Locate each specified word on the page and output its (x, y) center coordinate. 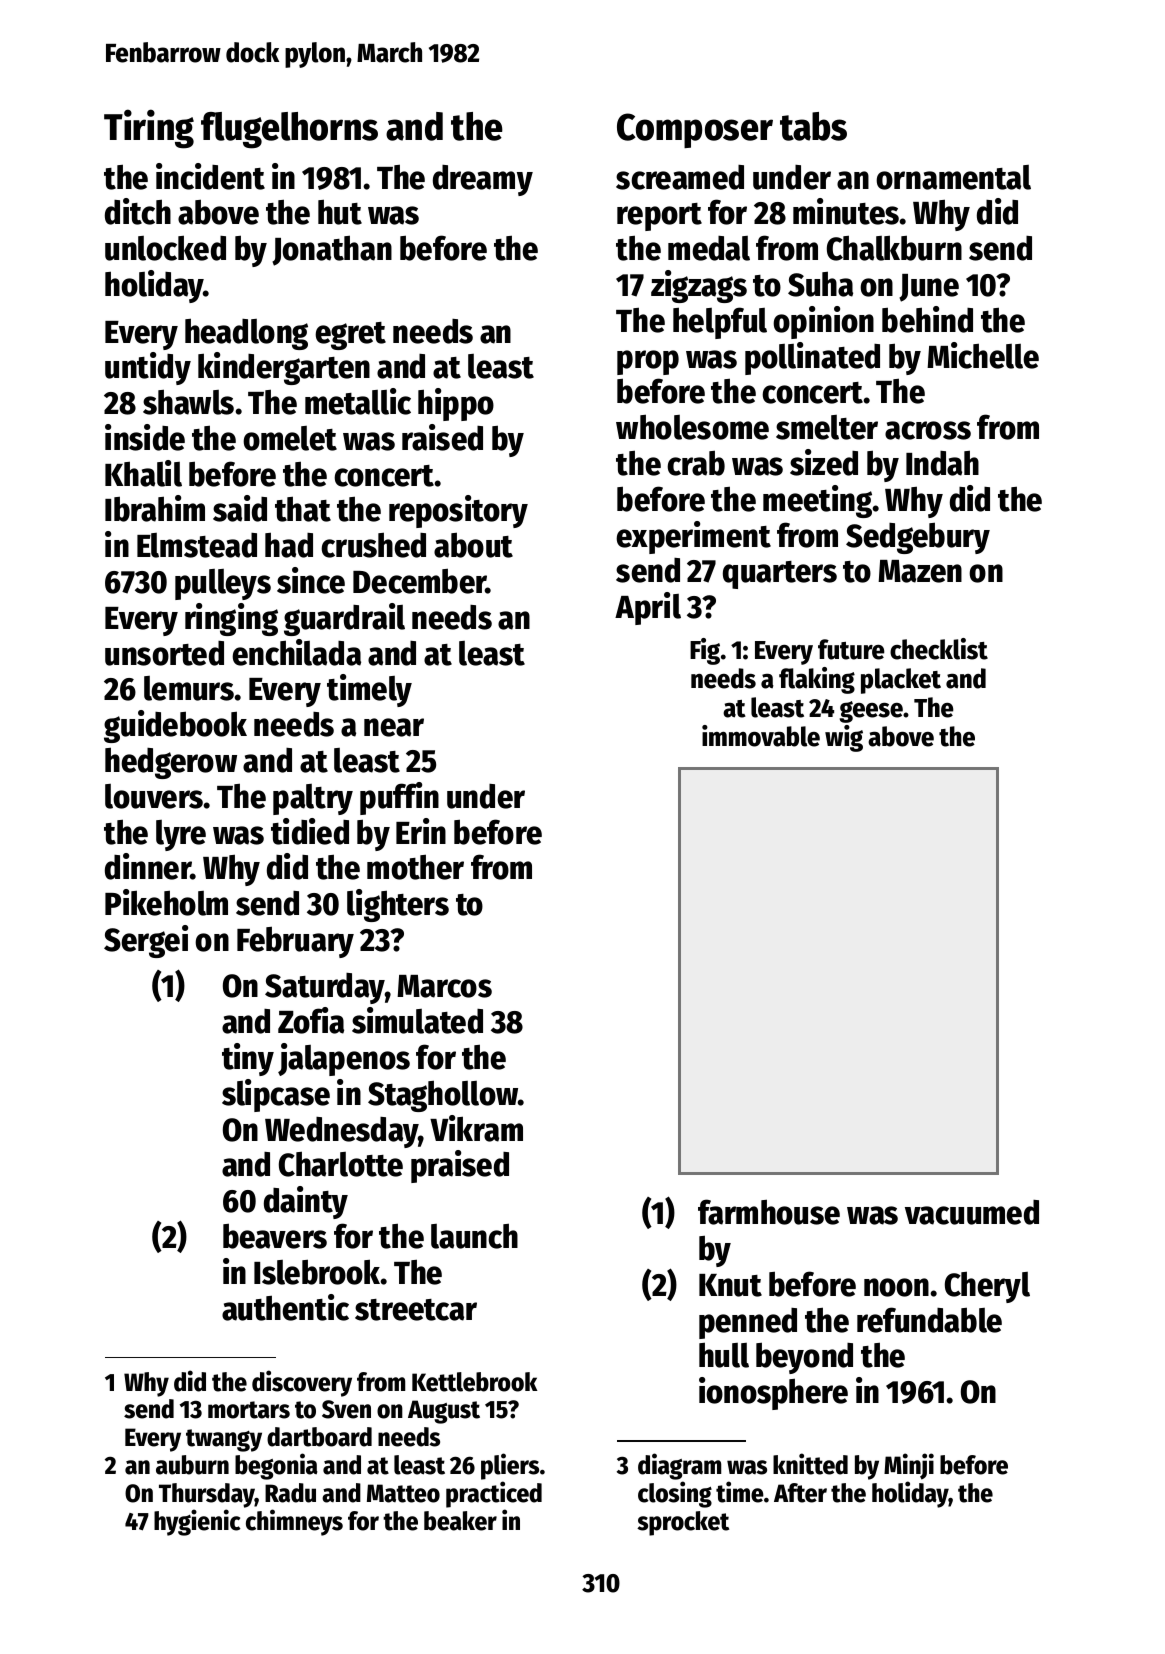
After (800, 1493)
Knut (730, 1285)
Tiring (149, 129)
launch (474, 1236)
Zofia (311, 1020)
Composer (695, 130)
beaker (460, 1521)
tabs (813, 126)
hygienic (197, 1522)
